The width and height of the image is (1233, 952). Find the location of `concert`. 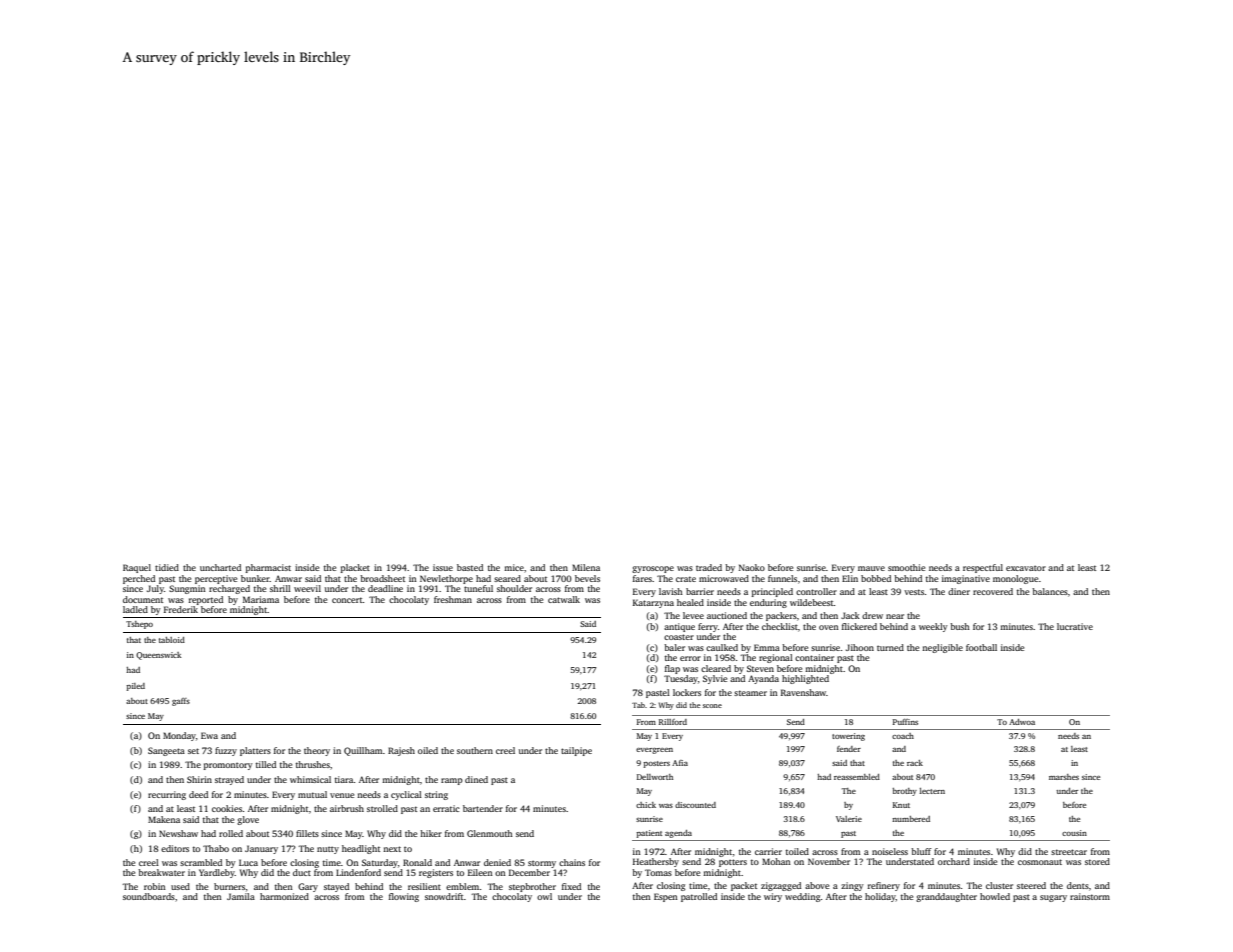

concert is located at coordinates (347, 600).
